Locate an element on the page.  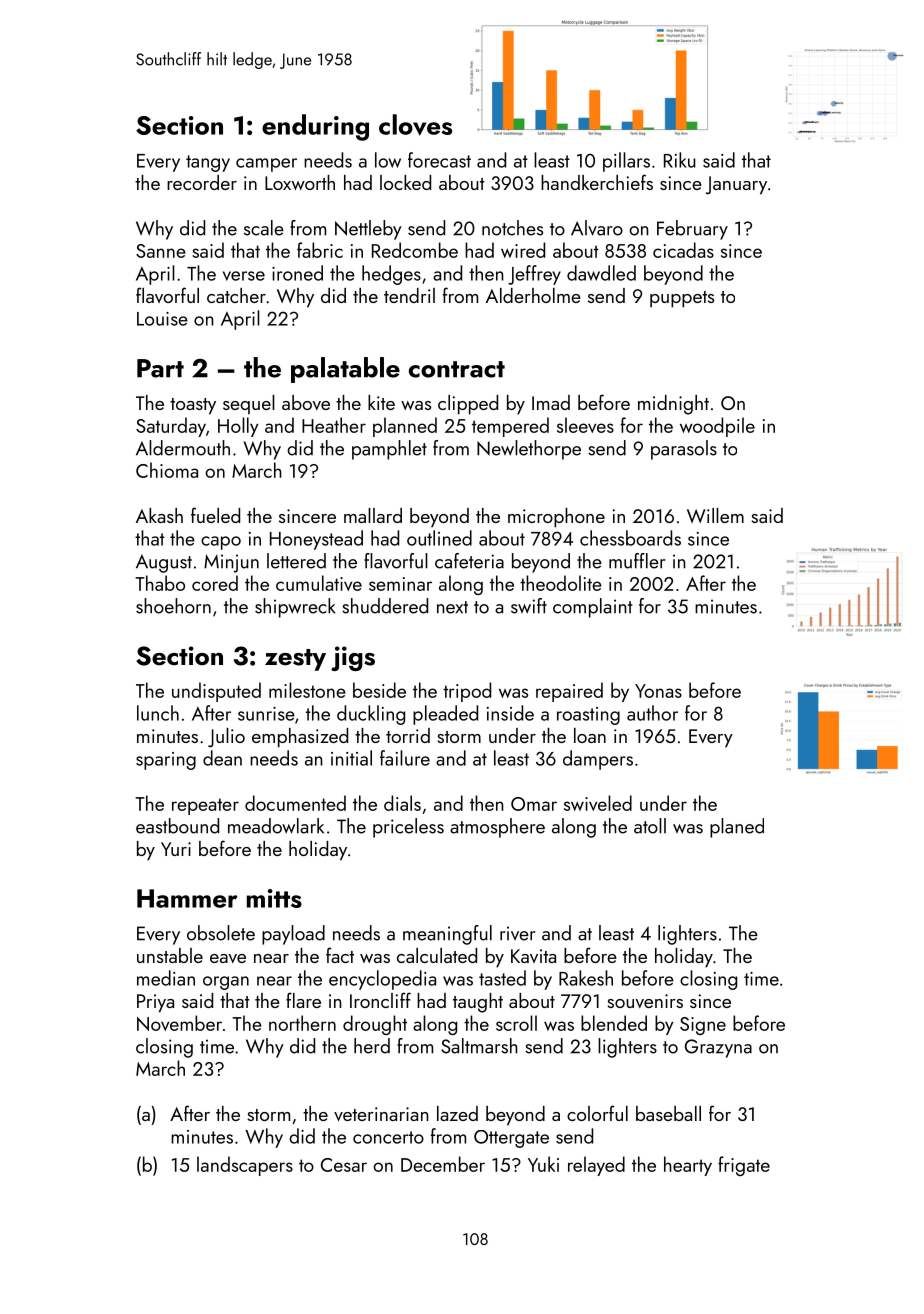
locked is located at coordinates (405, 182).
